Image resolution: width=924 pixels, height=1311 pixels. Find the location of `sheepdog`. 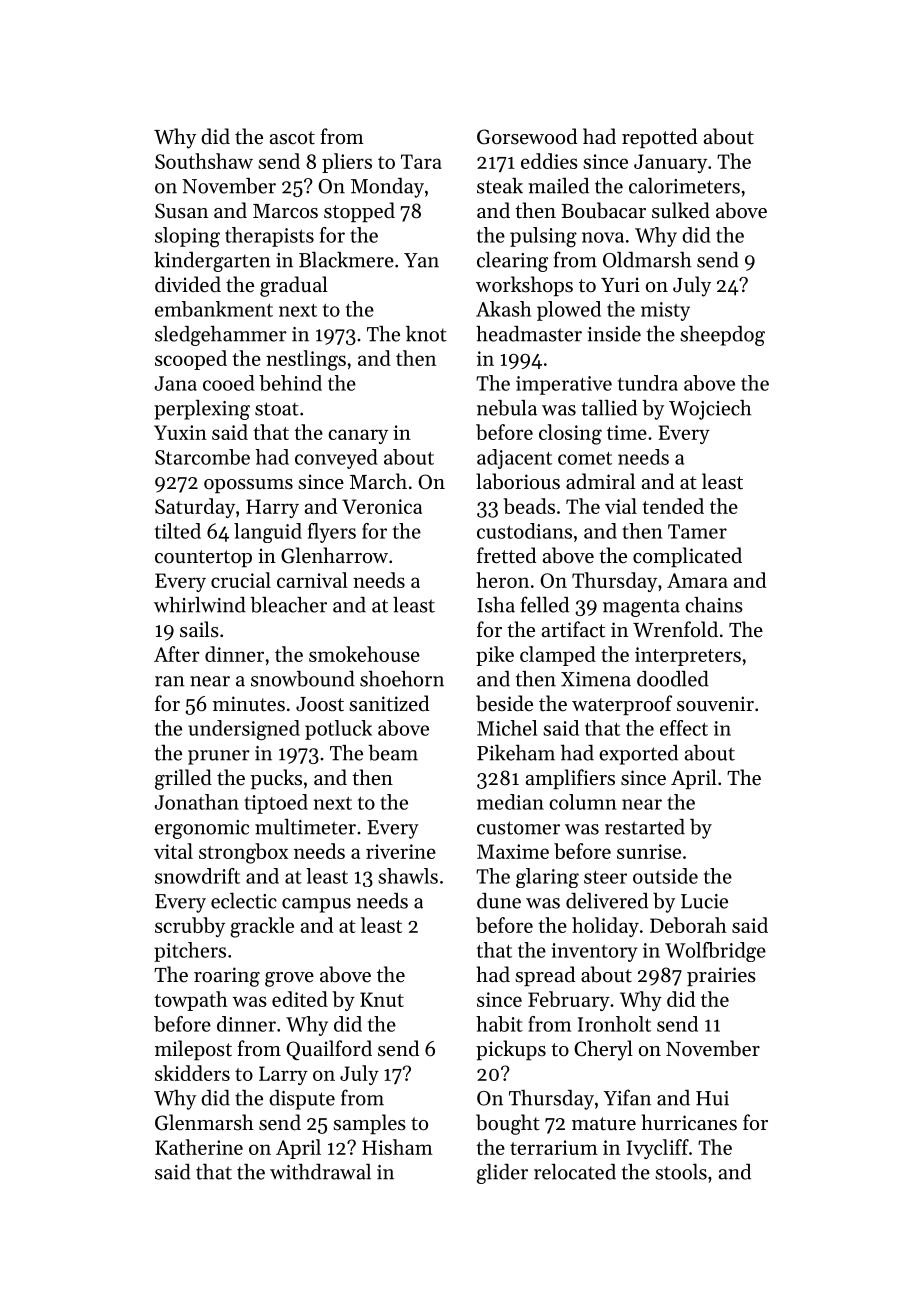

sheepdog is located at coordinates (722, 336).
